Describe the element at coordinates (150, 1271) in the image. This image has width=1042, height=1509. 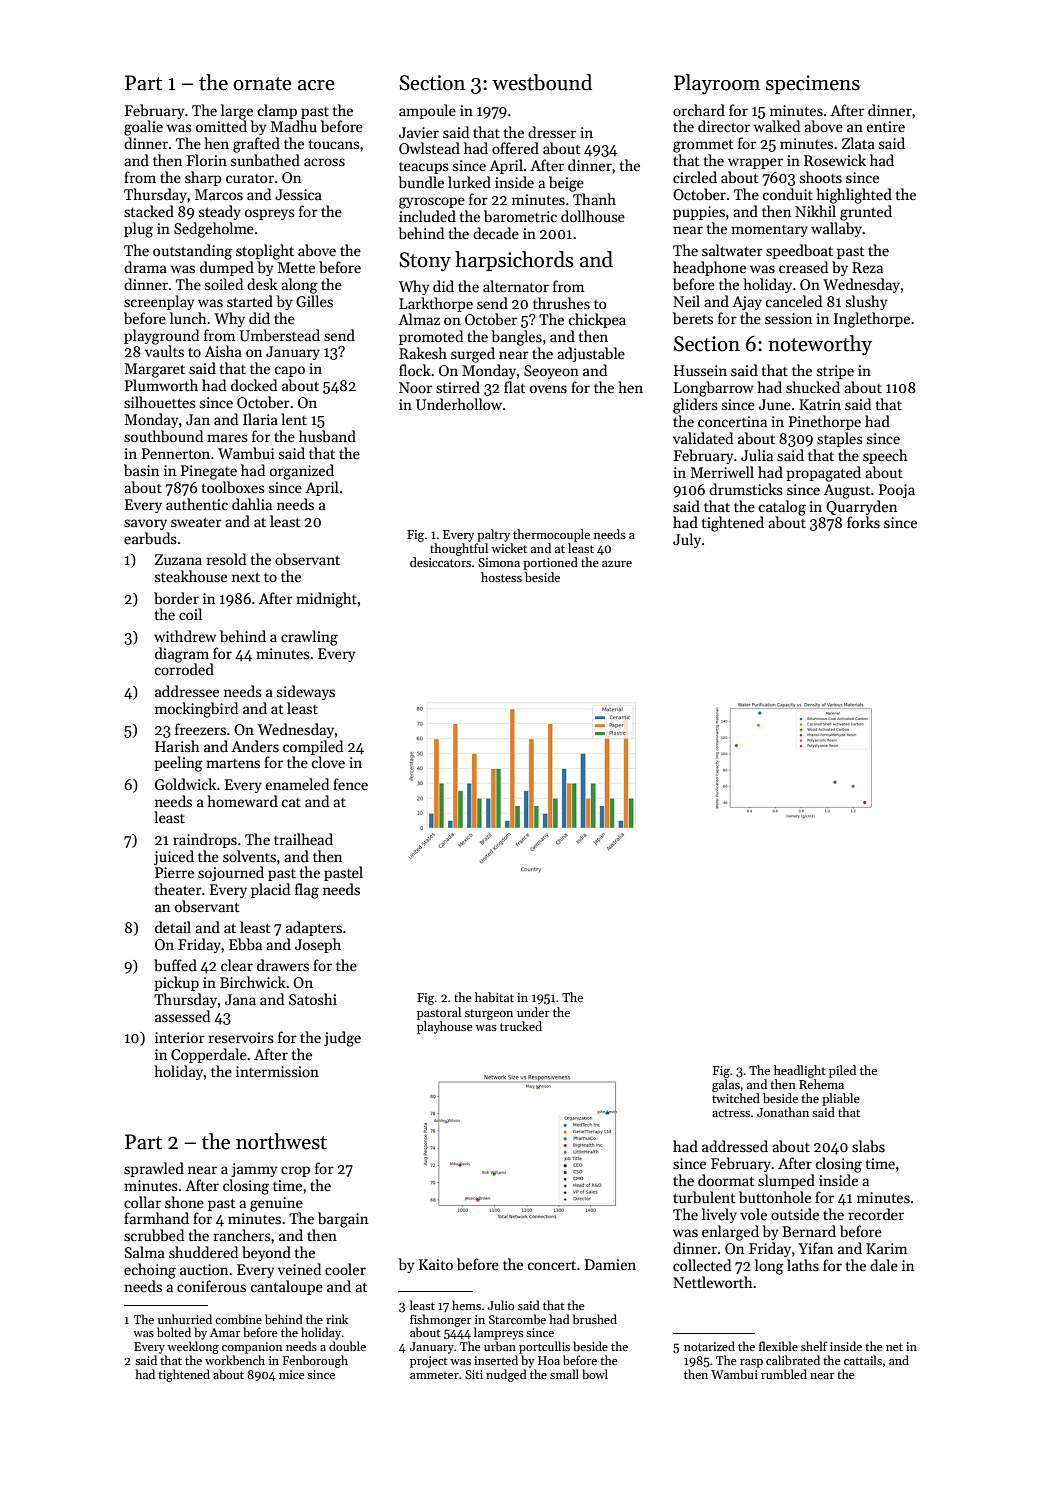
I see `echoing` at that location.
